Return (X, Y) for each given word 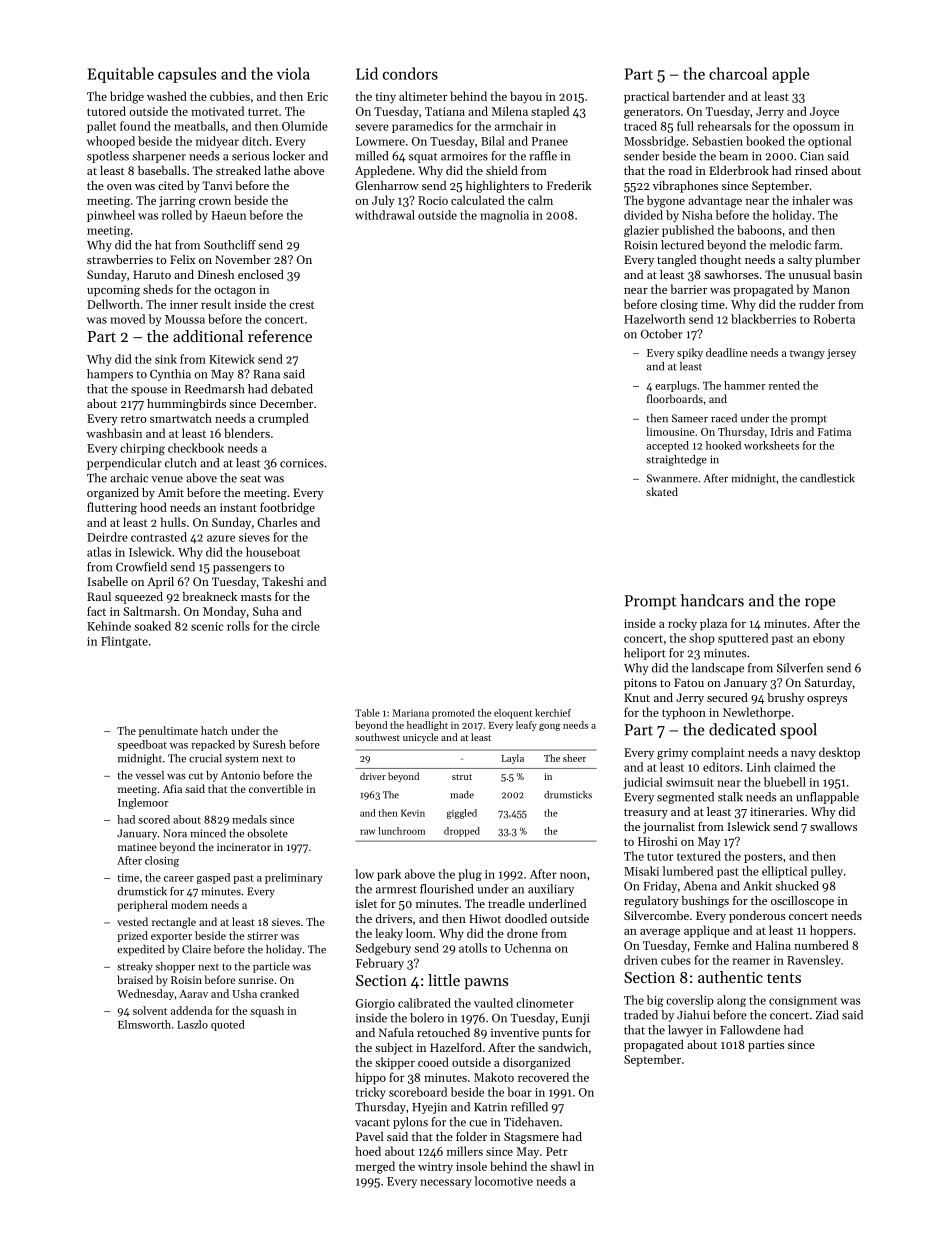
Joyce (824, 113)
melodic (790, 245)
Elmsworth (144, 1024)
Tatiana (445, 111)
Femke (711, 945)
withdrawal (385, 215)
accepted (668, 446)
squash (267, 1011)
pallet (101, 127)
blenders (247, 433)
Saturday (828, 684)
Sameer (690, 418)
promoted (453, 714)
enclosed (261, 274)
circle (305, 626)
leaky (389, 934)
